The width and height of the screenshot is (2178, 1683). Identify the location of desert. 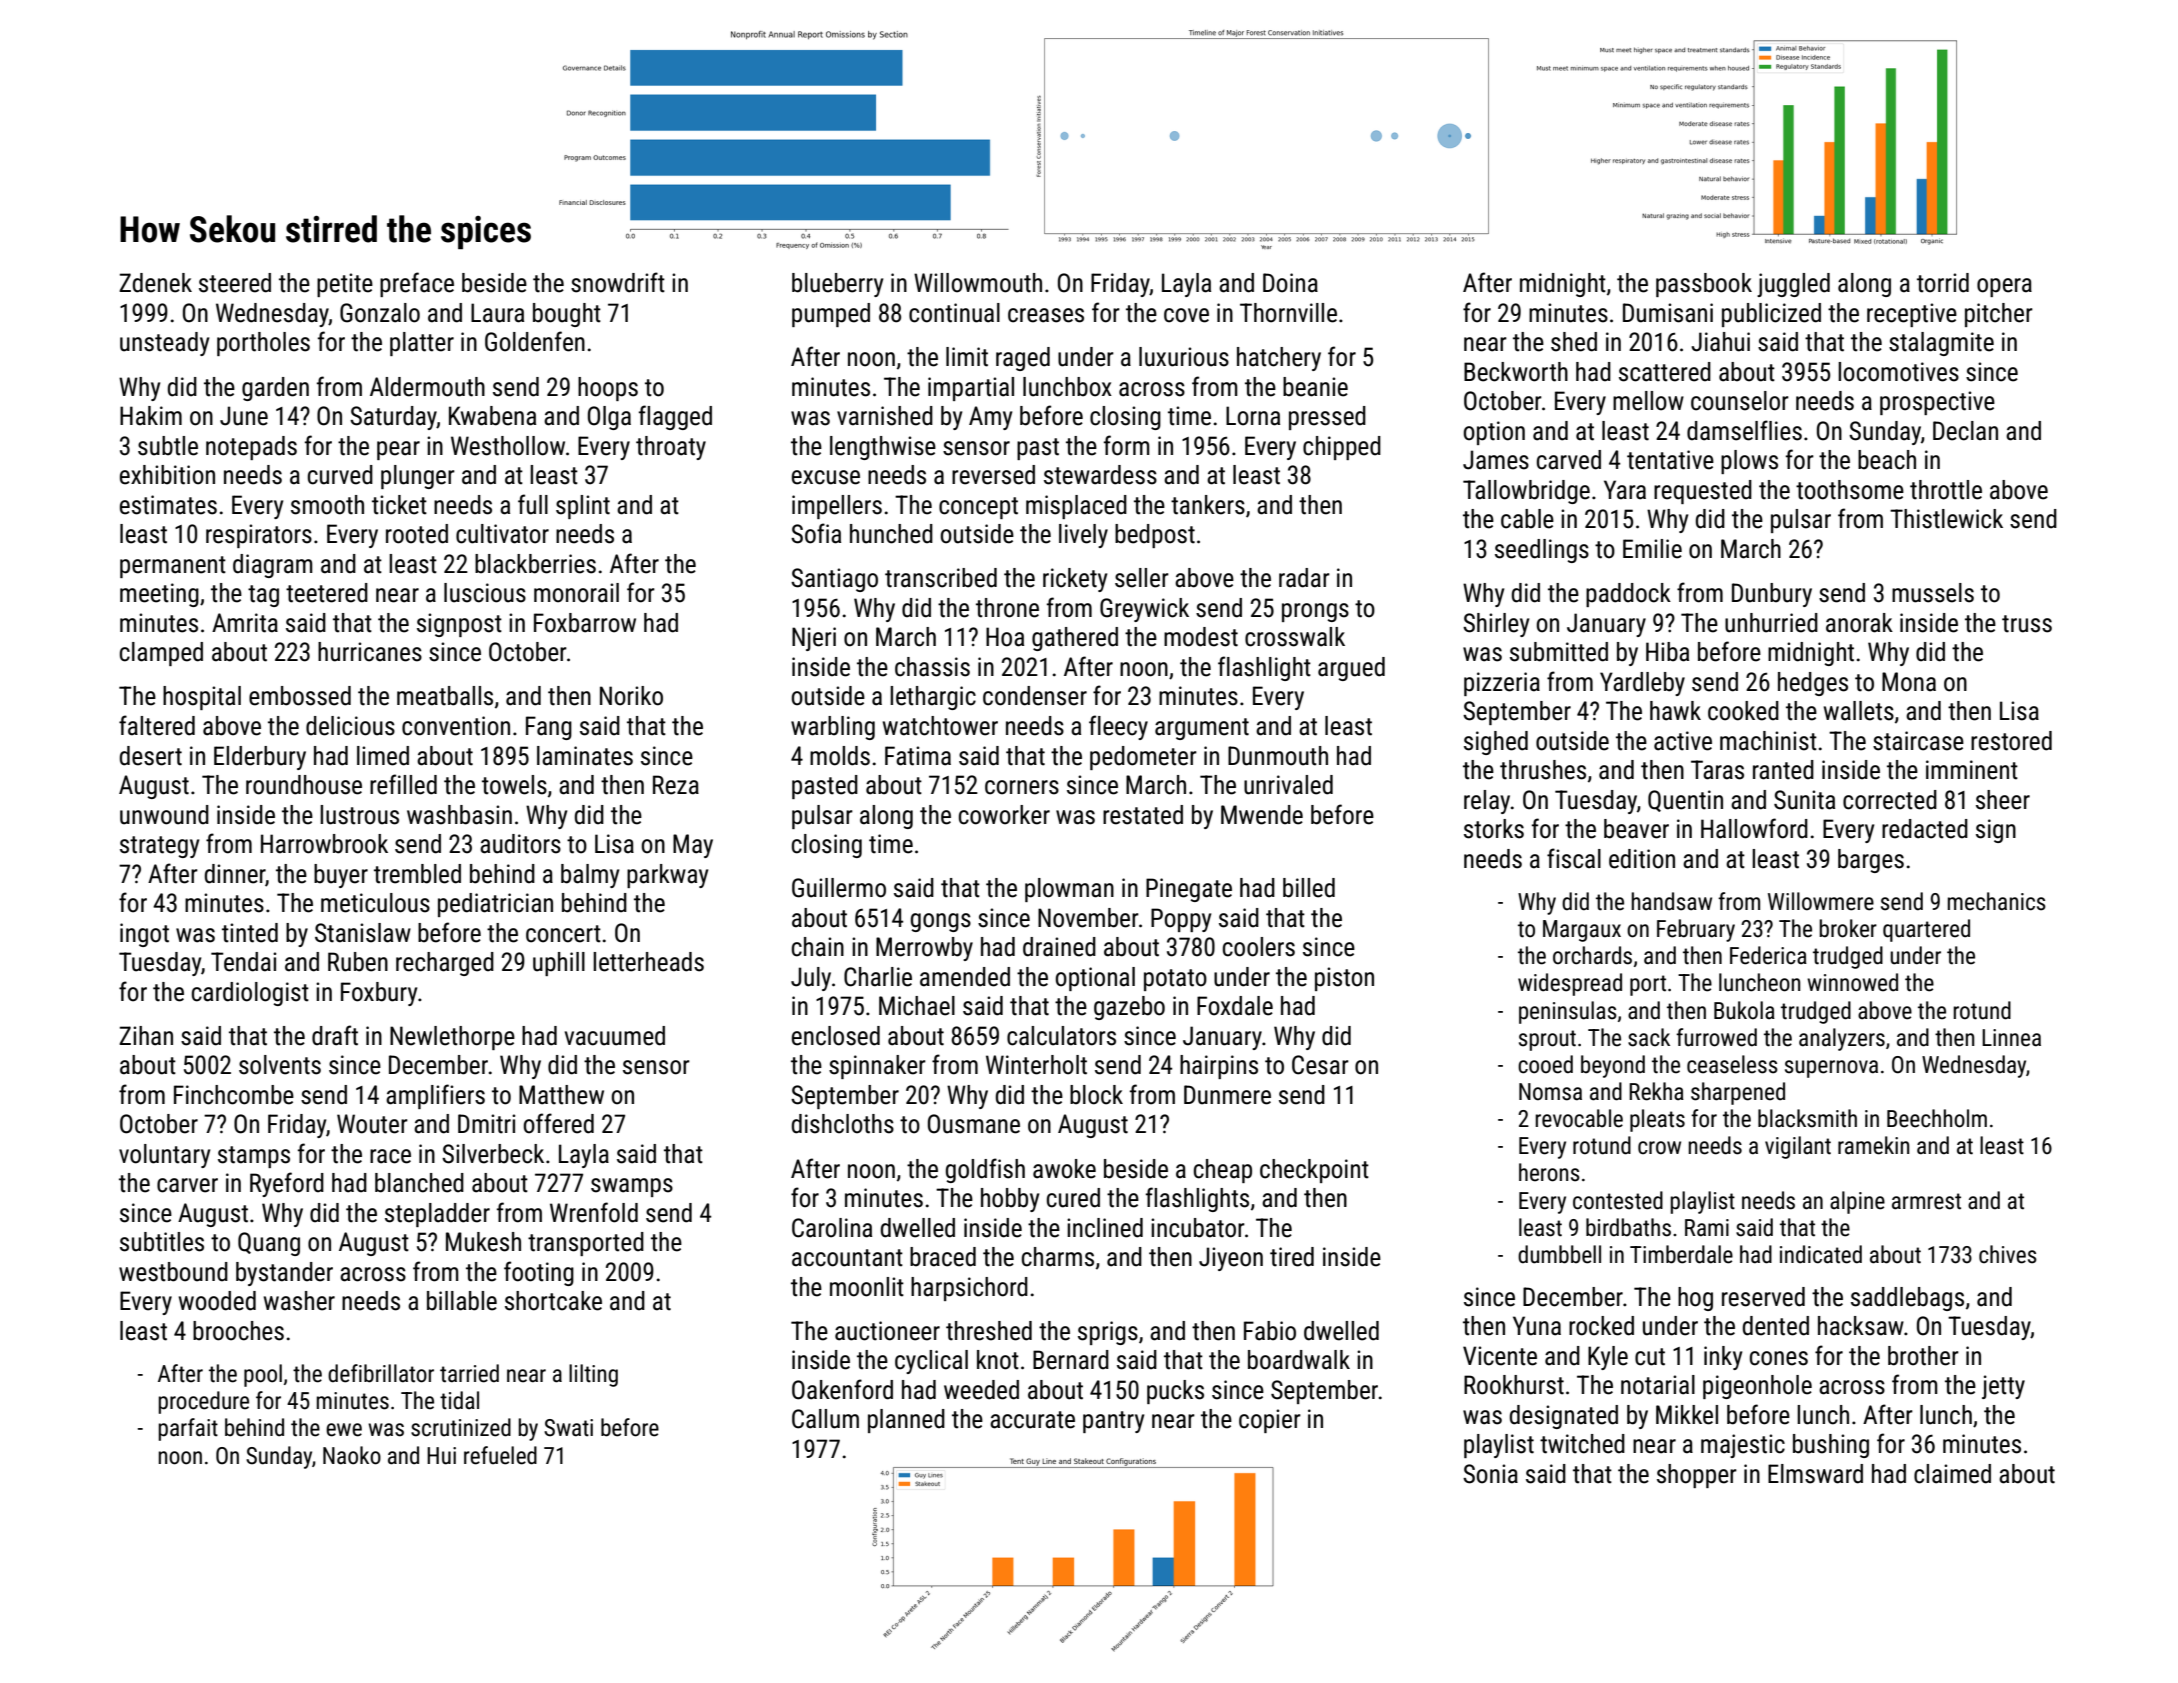
(151, 756).
